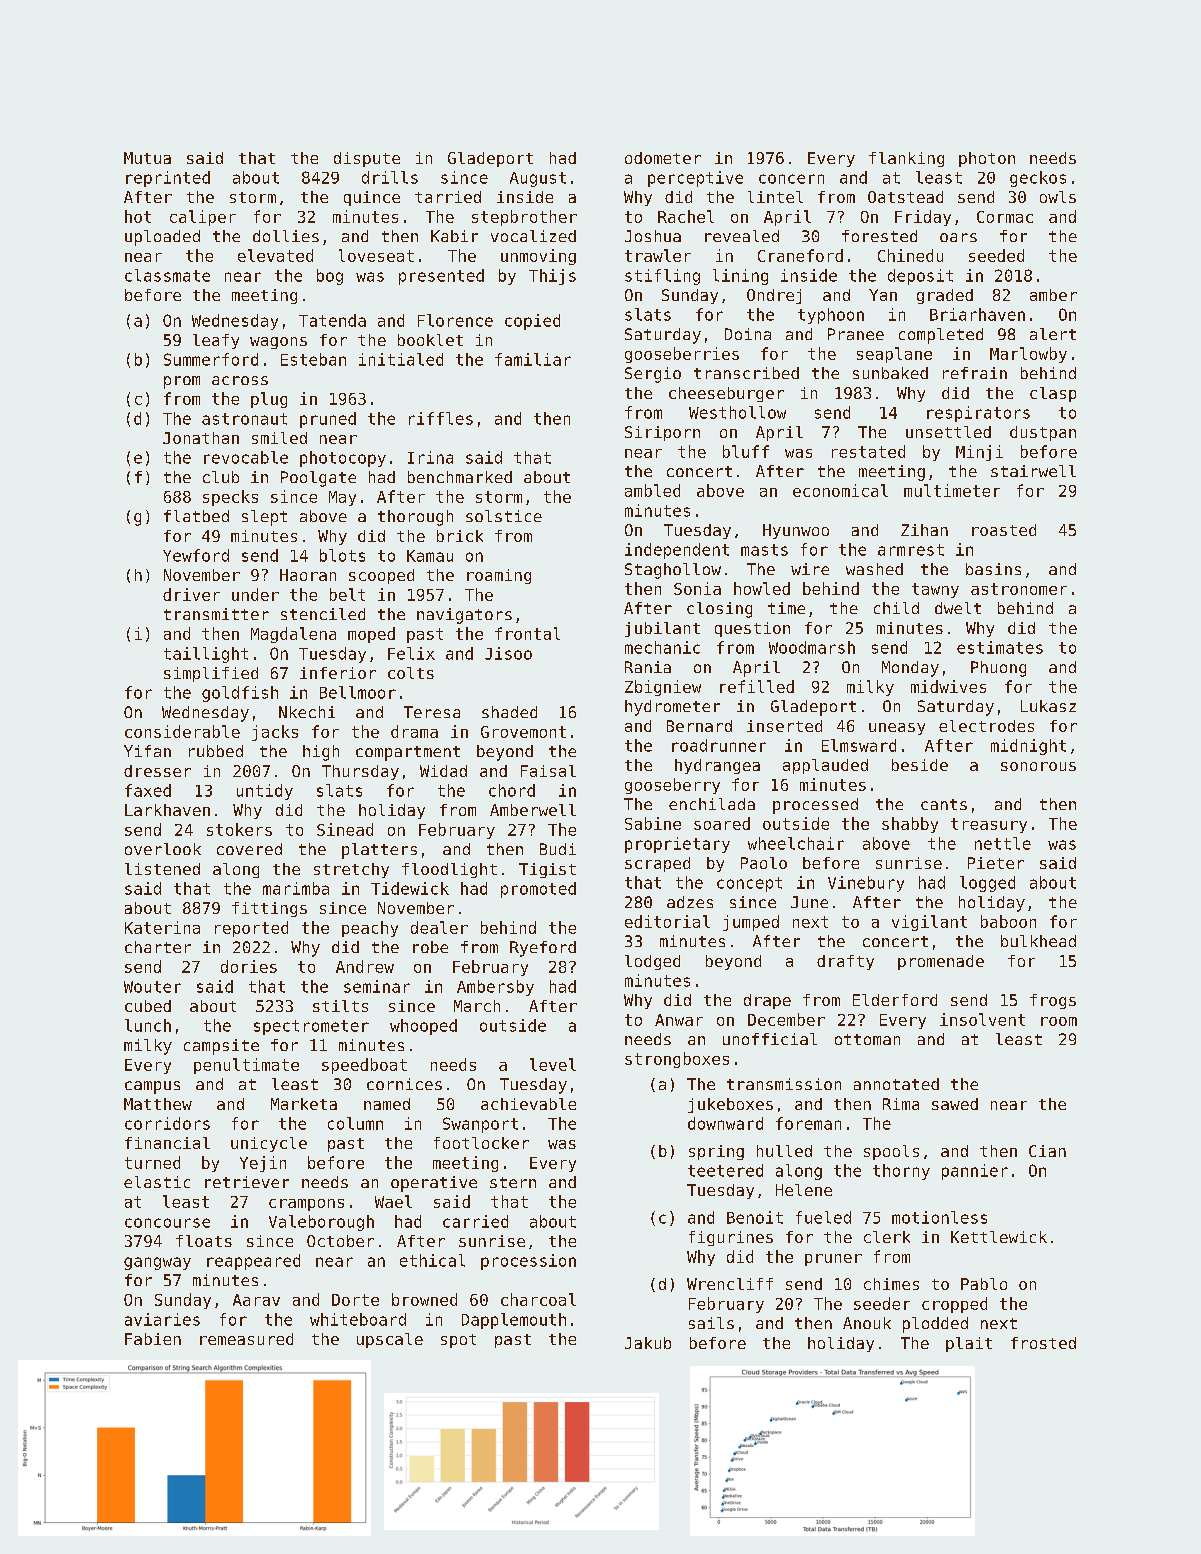 The height and width of the screenshot is (1554, 1201). What do you see at coordinates (167, 275) in the screenshot?
I see `classmate` at bounding box center [167, 275].
